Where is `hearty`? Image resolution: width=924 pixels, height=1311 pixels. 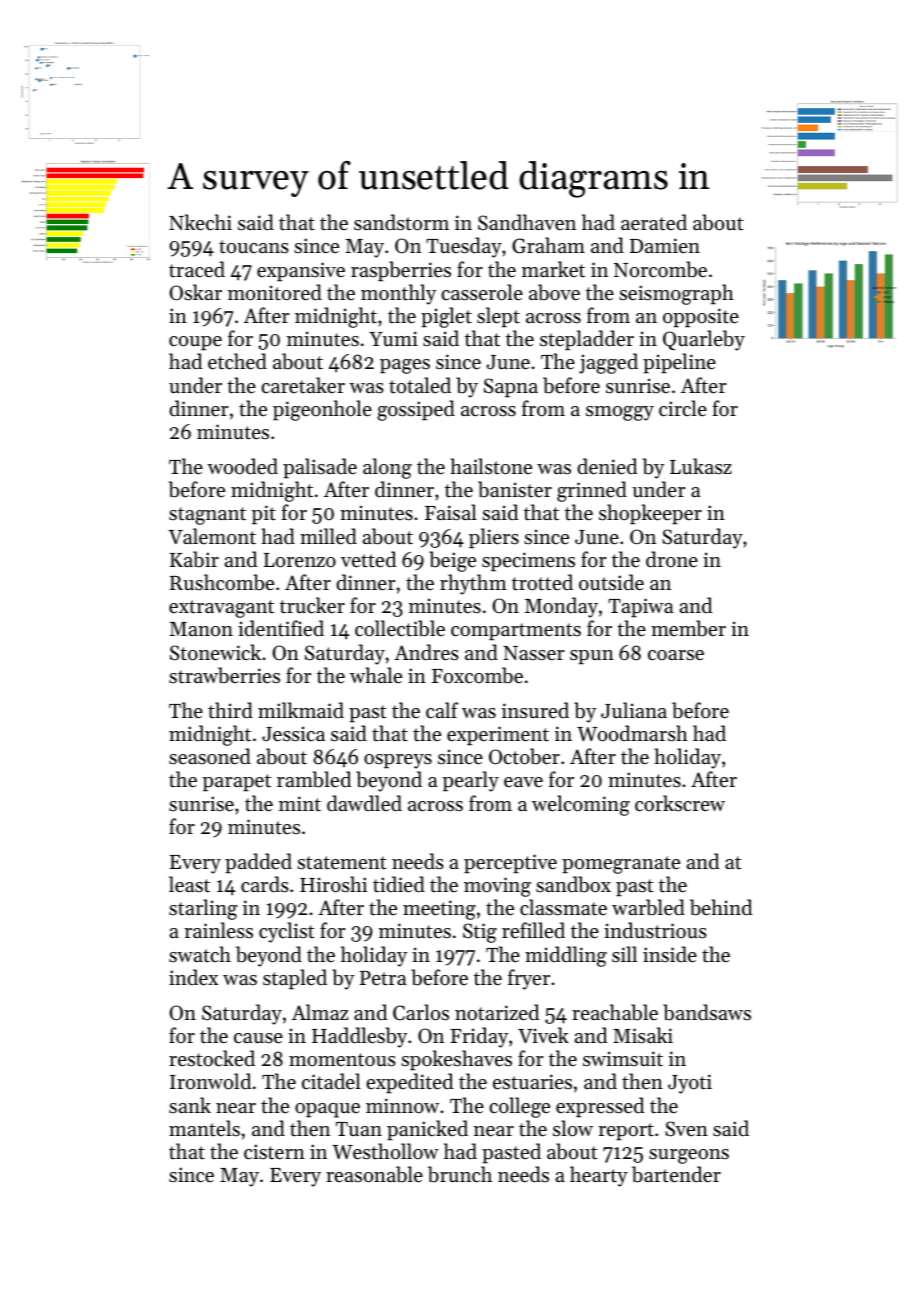
hearty is located at coordinates (599, 1176).
